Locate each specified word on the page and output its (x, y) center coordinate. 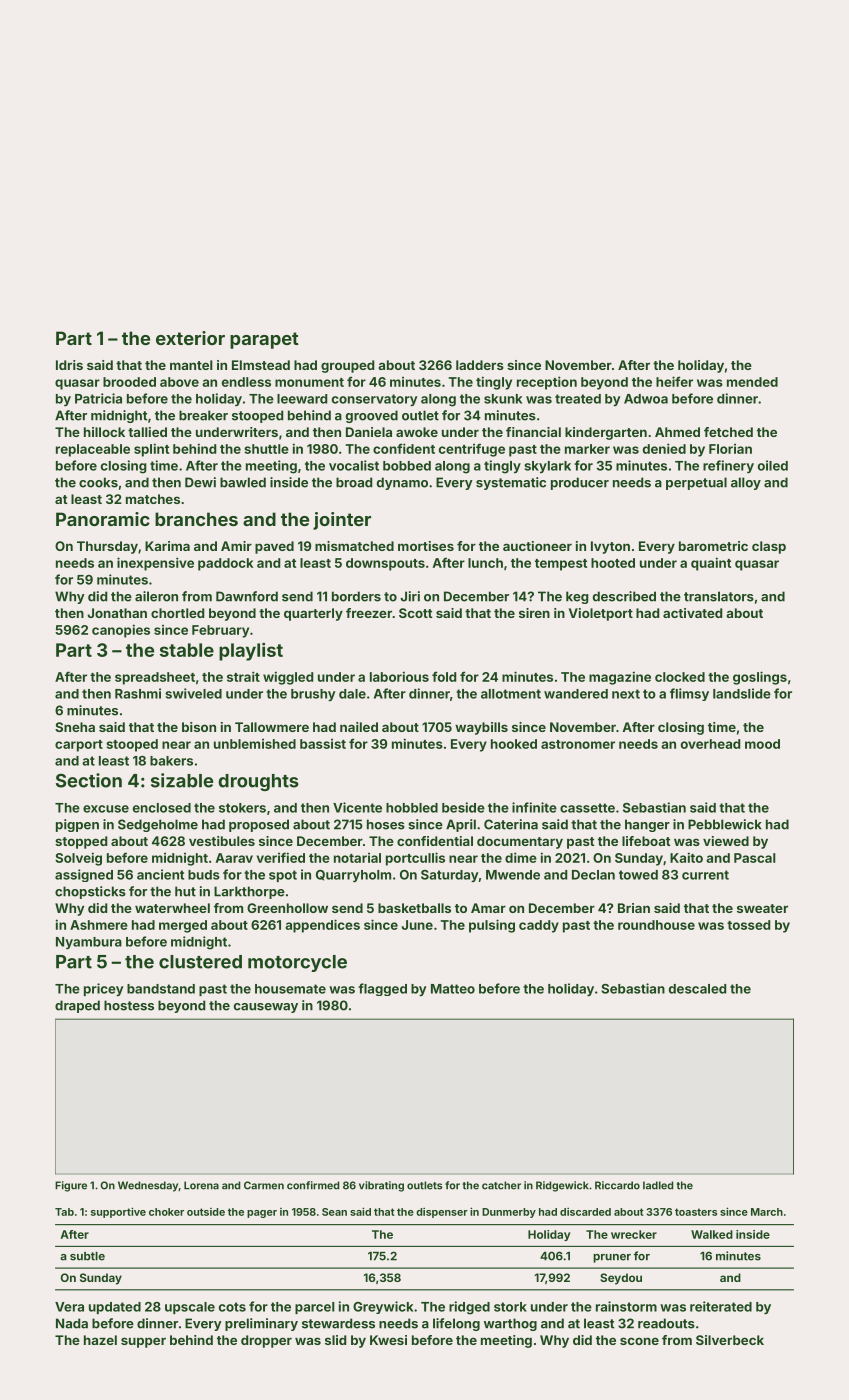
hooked (514, 744)
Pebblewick (725, 824)
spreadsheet (155, 678)
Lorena (201, 1185)
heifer (674, 381)
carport (79, 746)
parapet (264, 340)
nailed (359, 727)
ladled (658, 1185)
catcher (501, 1185)
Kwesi (388, 1340)
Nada (72, 1323)
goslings (760, 678)
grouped (347, 366)
